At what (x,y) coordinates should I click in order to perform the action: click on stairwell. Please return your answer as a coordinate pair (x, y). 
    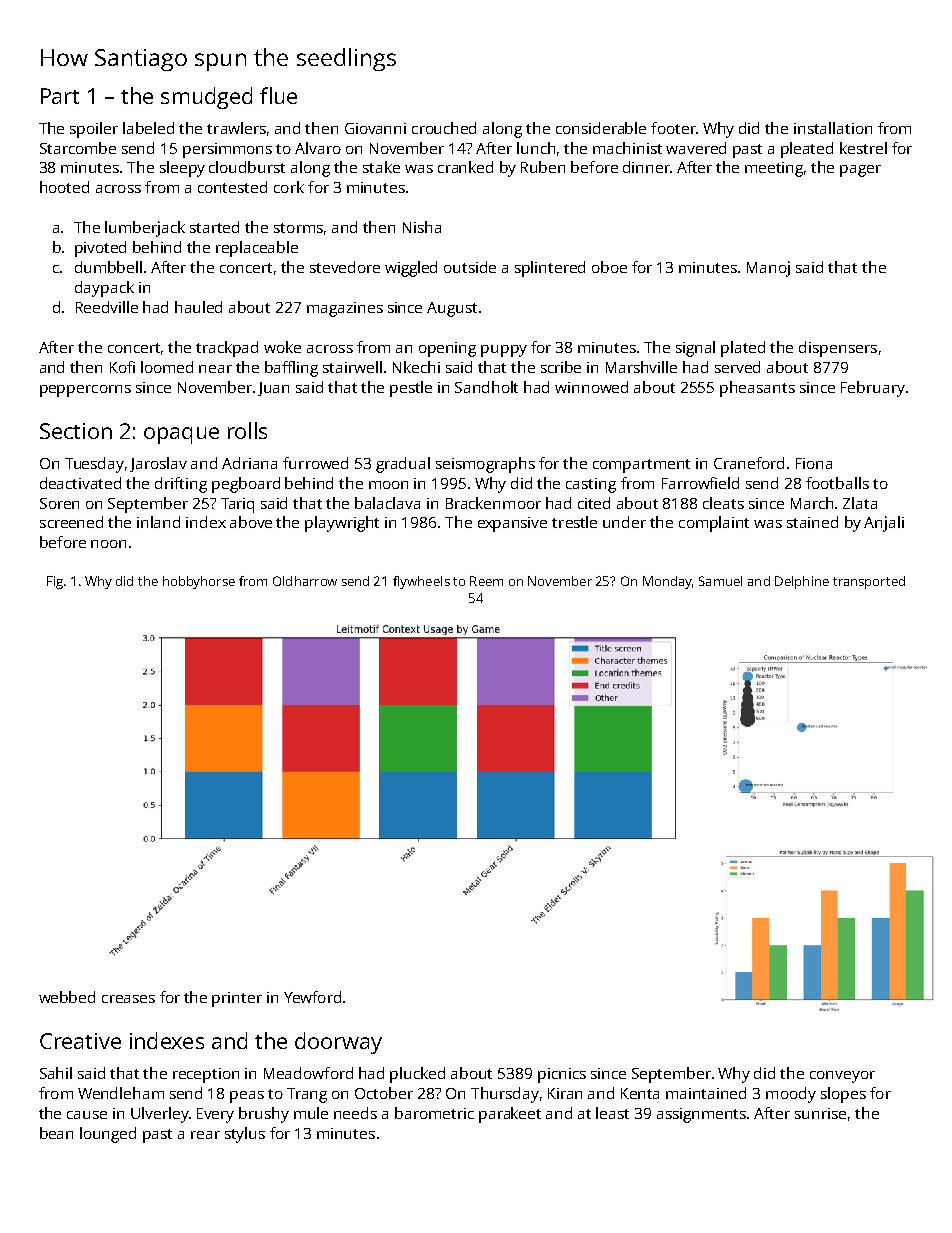
    Looking at the image, I should click on (352, 367).
